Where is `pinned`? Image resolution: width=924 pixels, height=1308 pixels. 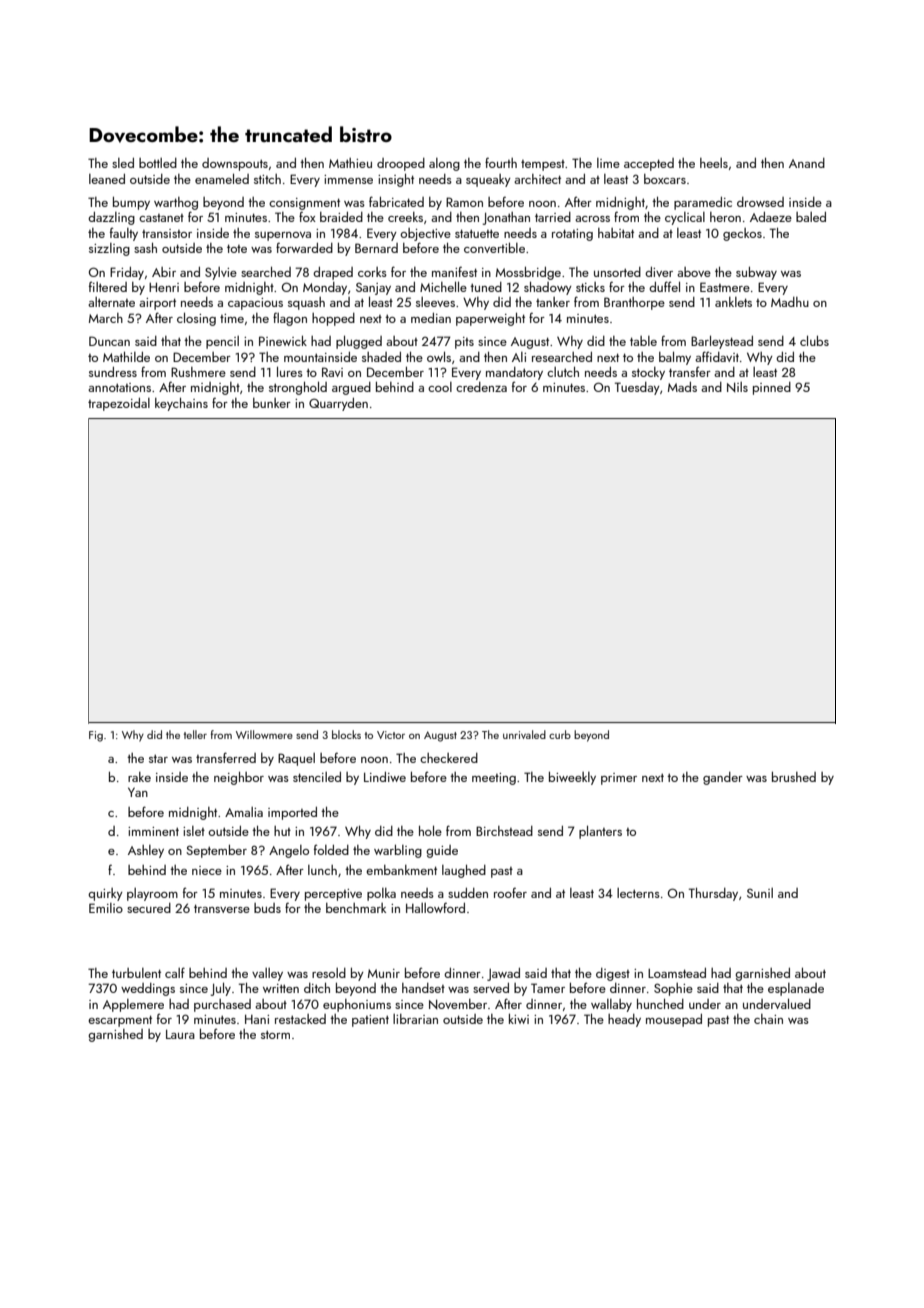 pinned is located at coordinates (772, 388).
